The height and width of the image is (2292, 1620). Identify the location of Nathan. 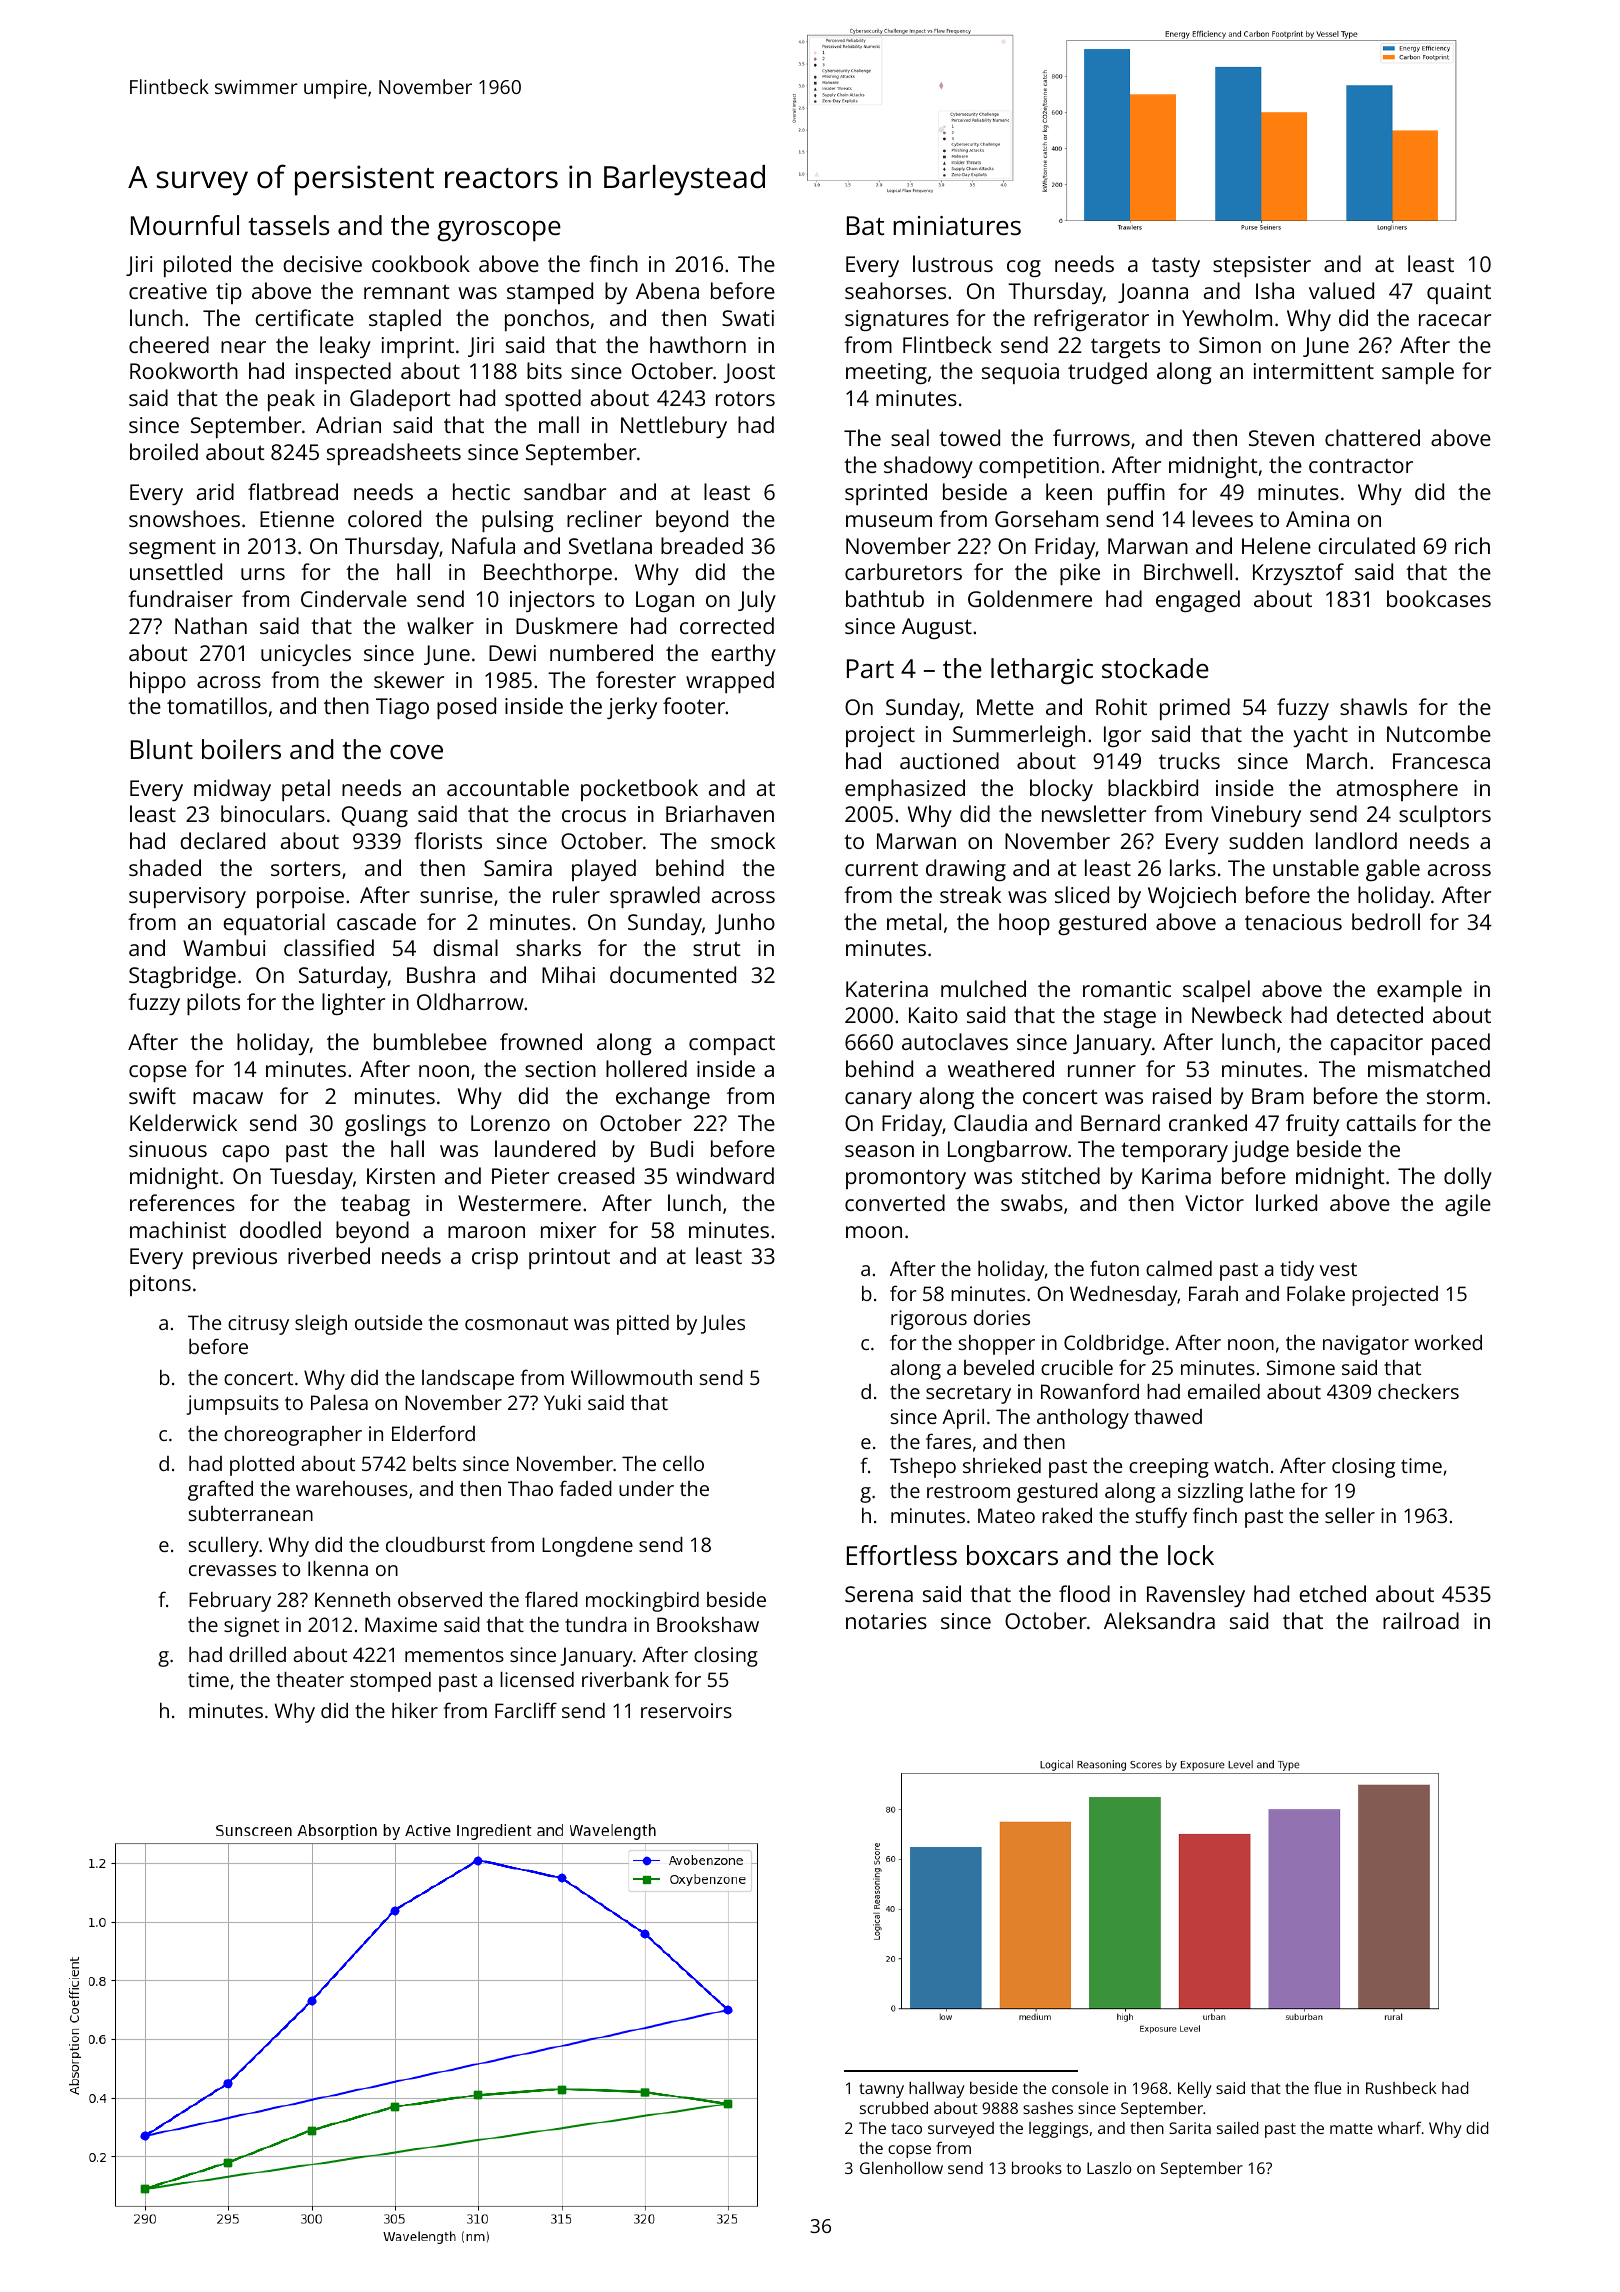
(211, 625).
